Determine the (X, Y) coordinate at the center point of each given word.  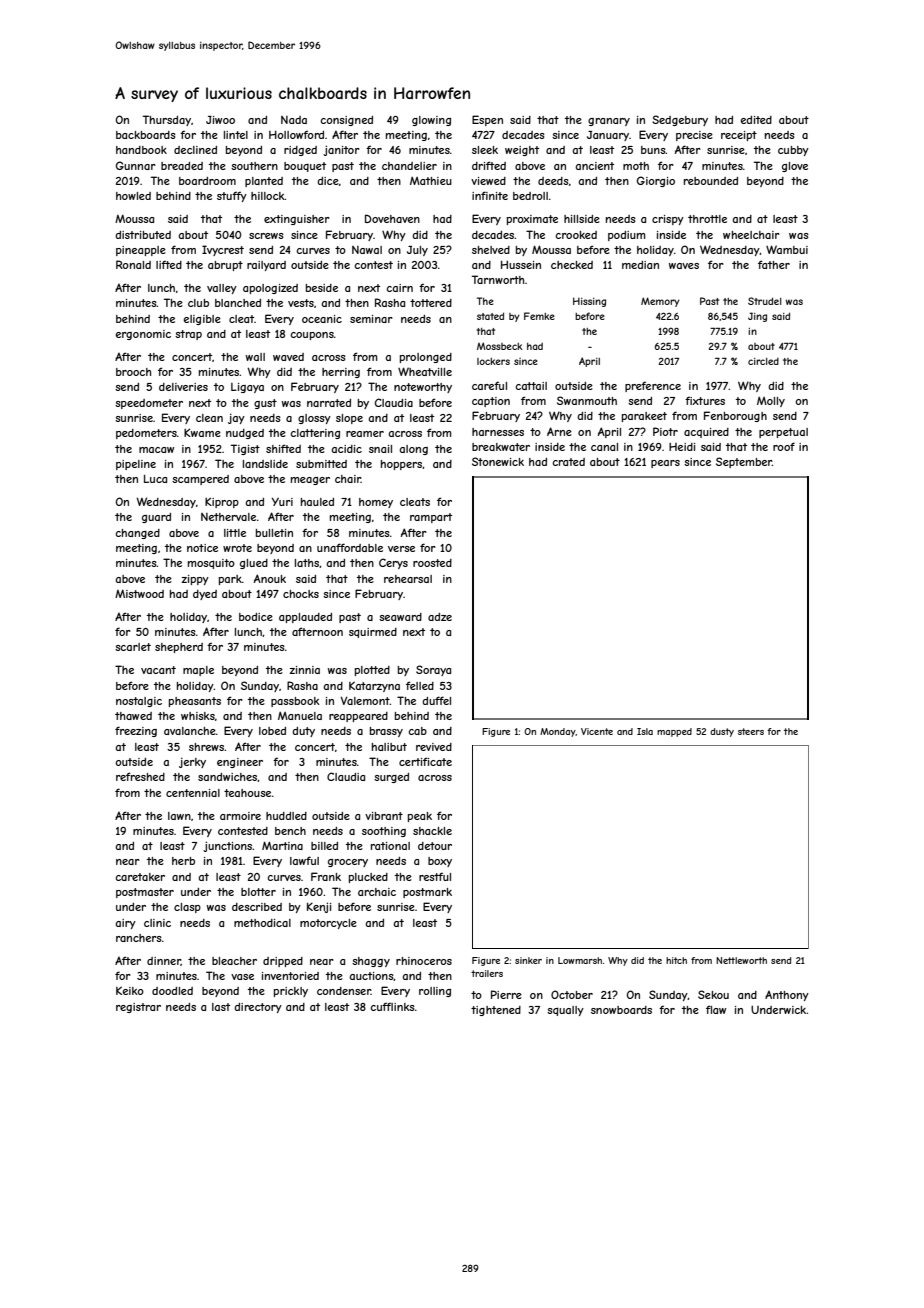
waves (684, 266)
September (744, 462)
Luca (155, 479)
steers (751, 731)
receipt (739, 136)
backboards (146, 135)
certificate (425, 761)
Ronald (133, 264)
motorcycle (328, 924)
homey (376, 503)
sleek (485, 150)
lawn (179, 816)
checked (572, 265)
